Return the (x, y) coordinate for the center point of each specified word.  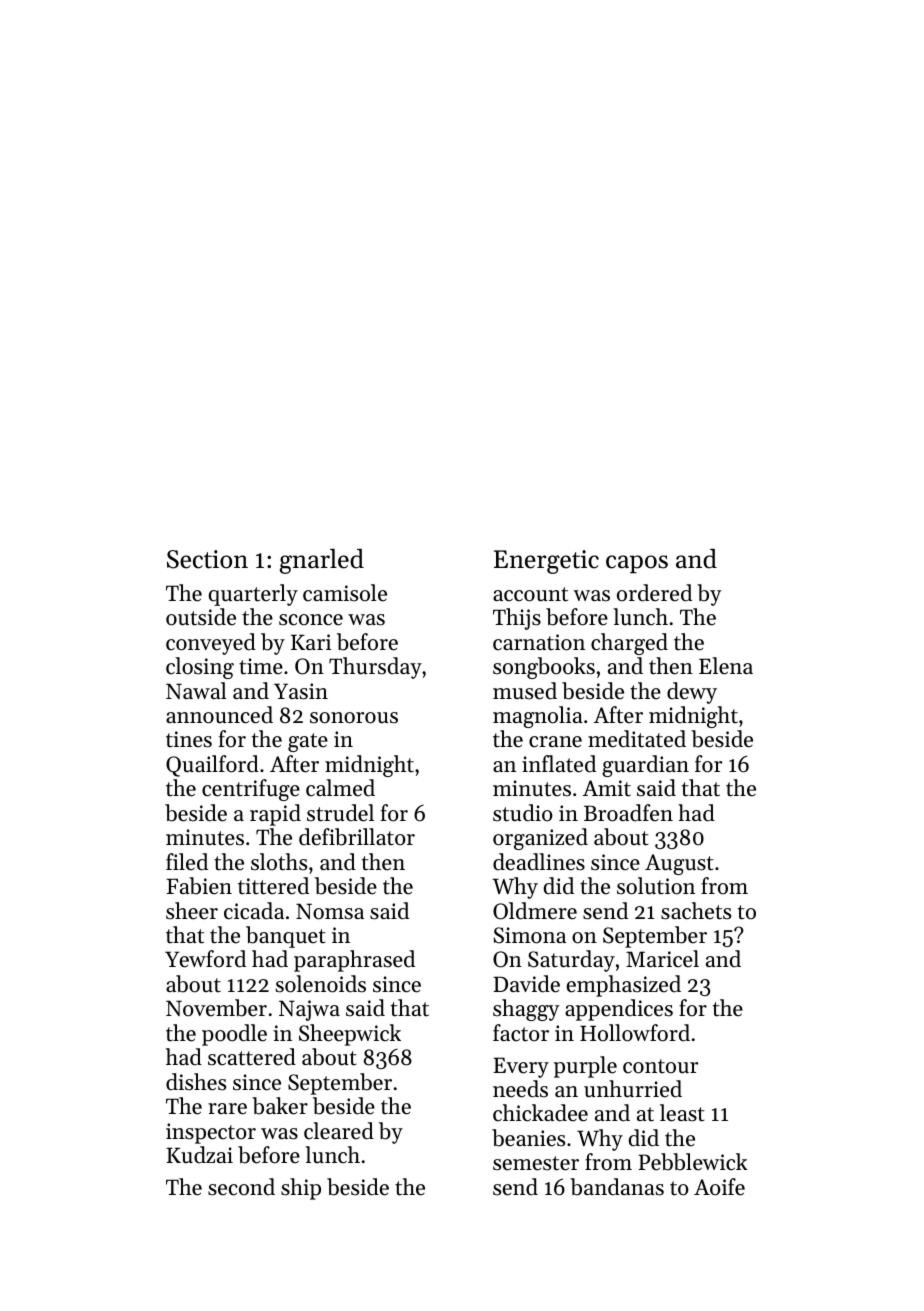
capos (637, 564)
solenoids (321, 984)
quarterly (253, 595)
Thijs (517, 619)
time (261, 666)
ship (301, 1189)
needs (520, 1089)
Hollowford (635, 1033)
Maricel (662, 959)
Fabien (199, 886)
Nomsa (330, 911)
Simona (529, 935)
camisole (345, 593)
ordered (654, 593)
